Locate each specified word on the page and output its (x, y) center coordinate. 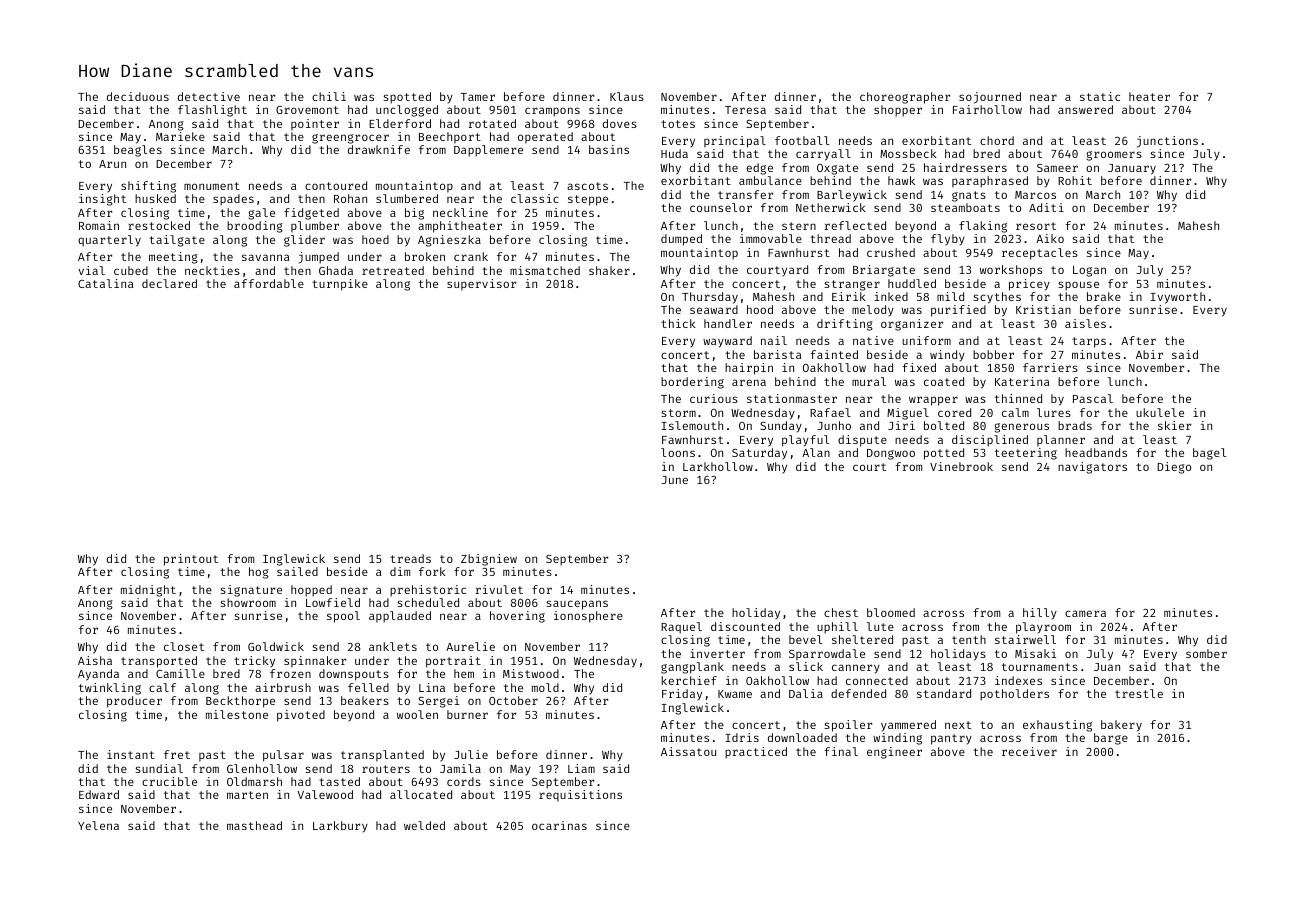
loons (678, 452)
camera (1085, 613)
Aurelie (470, 646)
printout (191, 560)
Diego (1174, 468)
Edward (99, 794)
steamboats (965, 207)
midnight (148, 591)
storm (678, 413)
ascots (587, 186)
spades (233, 200)
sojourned (990, 98)
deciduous (138, 96)
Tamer (478, 97)
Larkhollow (718, 466)
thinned (1018, 398)
